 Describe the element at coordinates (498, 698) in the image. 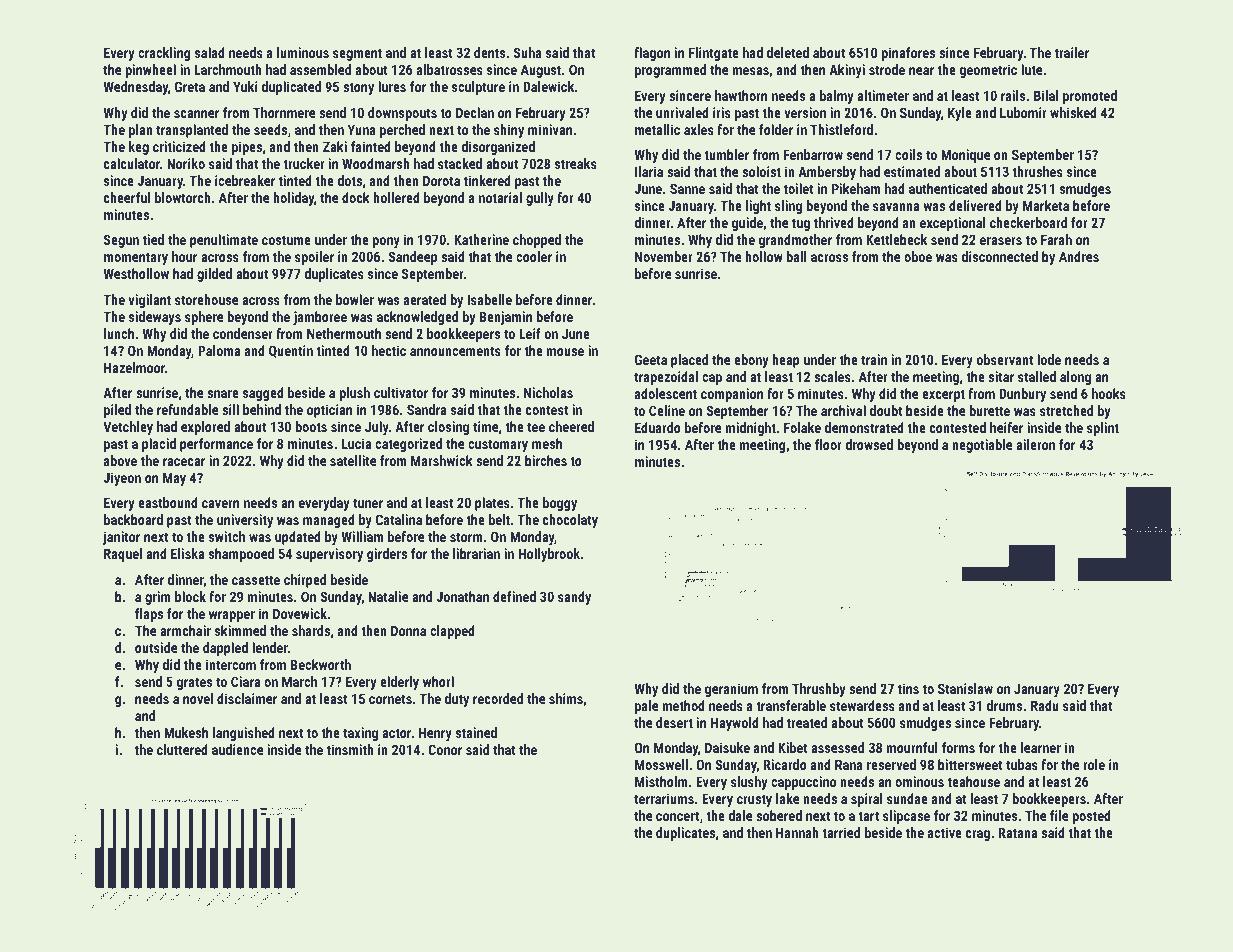

I see `recorded` at that location.
